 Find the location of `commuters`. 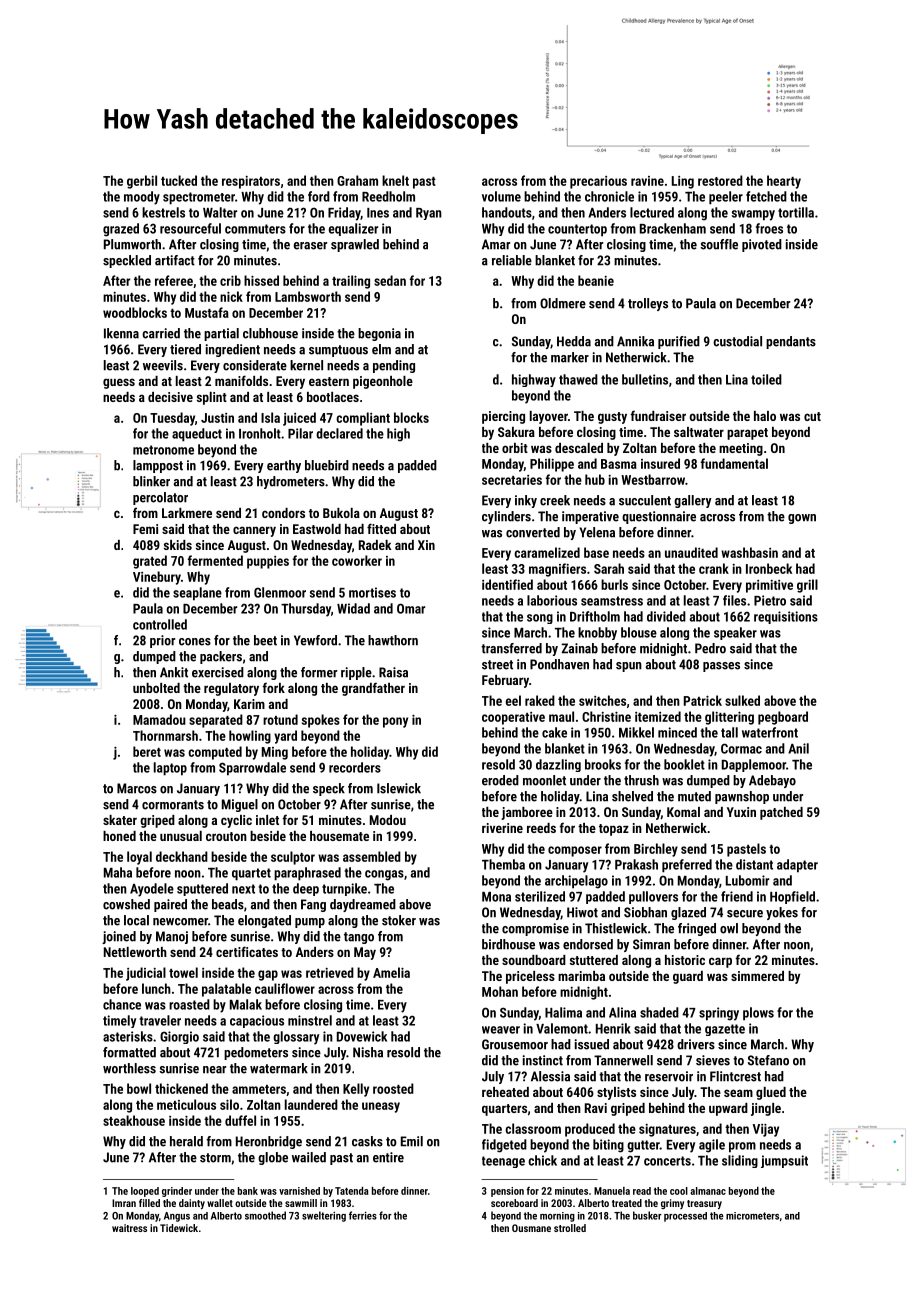

commuters is located at coordinates (255, 229).
